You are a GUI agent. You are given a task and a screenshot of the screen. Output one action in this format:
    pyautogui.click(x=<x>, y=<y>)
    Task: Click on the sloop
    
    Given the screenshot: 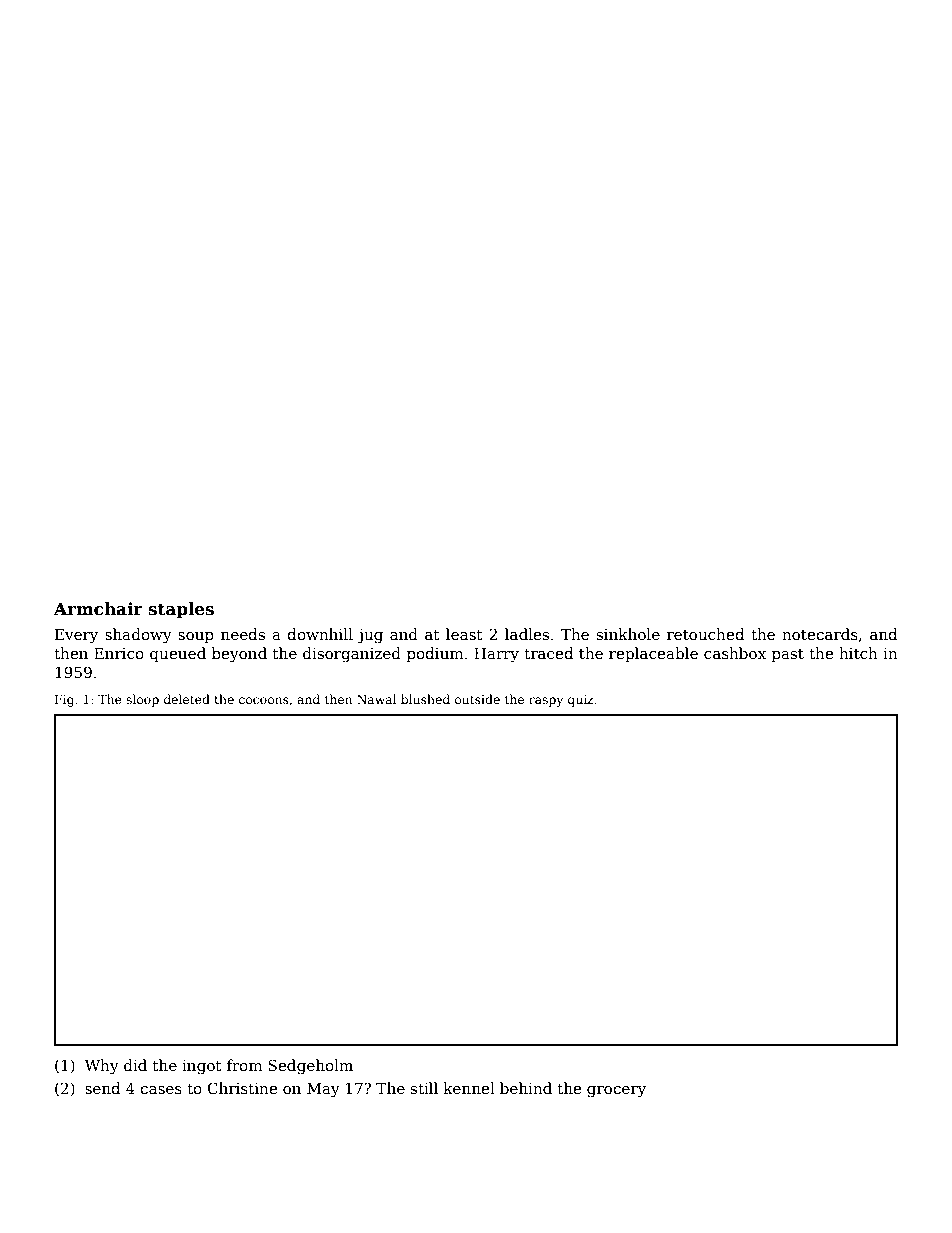 What is the action you would take?
    pyautogui.click(x=142, y=700)
